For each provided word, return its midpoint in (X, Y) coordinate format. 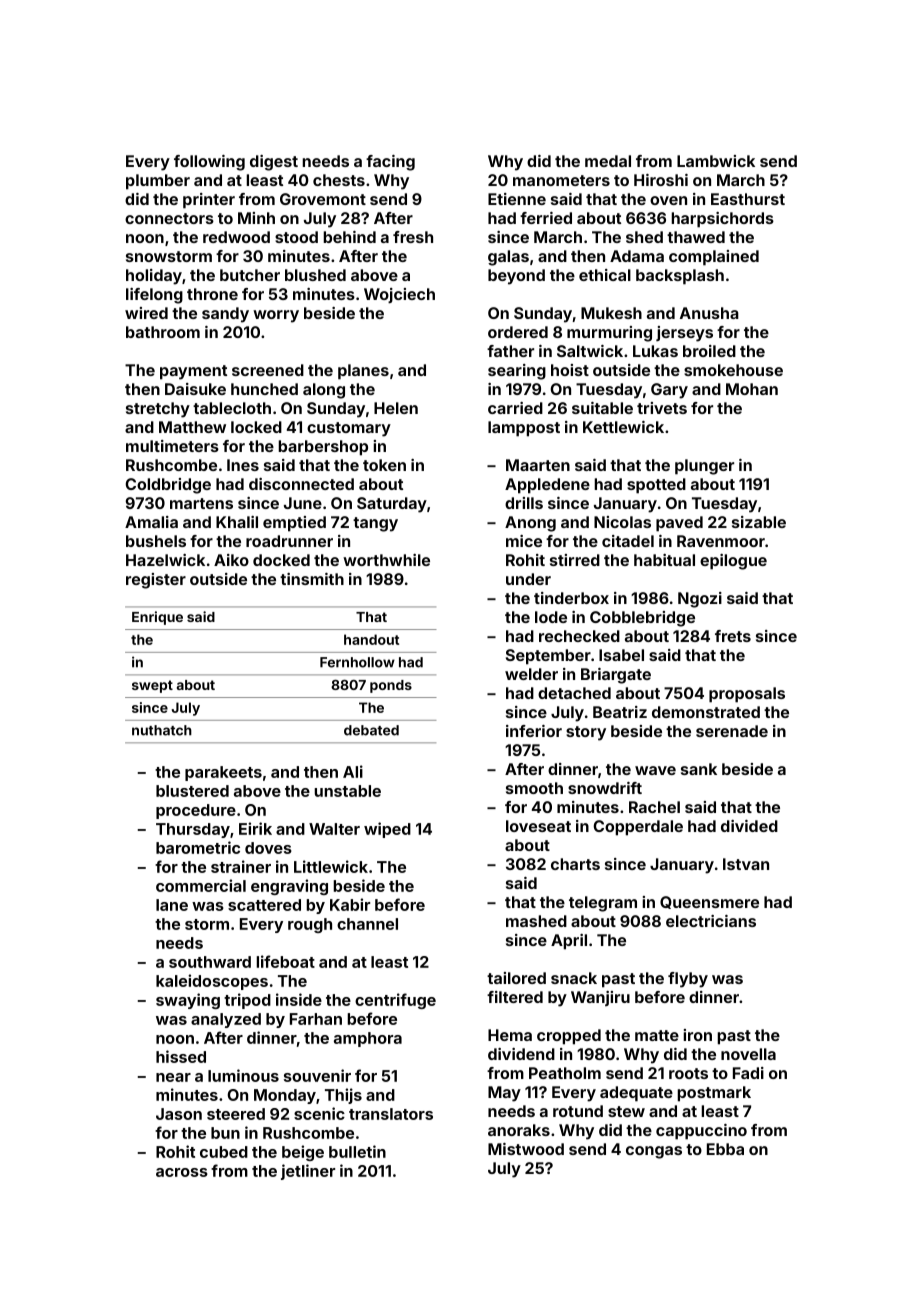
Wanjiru (600, 998)
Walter (334, 829)
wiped (387, 830)
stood (296, 237)
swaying (188, 1001)
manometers (561, 180)
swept (152, 686)
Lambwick (716, 161)
